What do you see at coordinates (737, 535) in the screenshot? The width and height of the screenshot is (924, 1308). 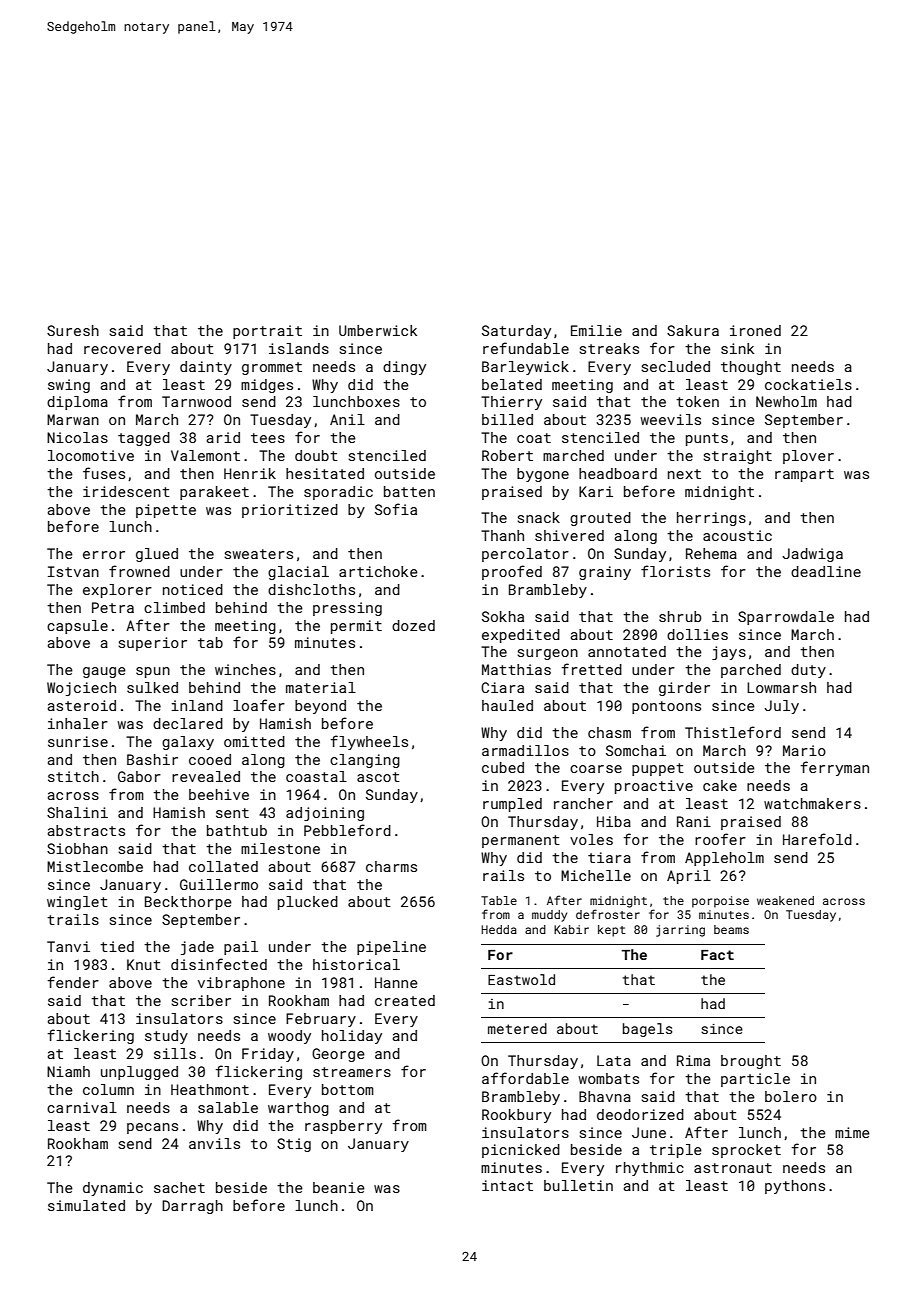 I see `acoustic` at bounding box center [737, 535].
